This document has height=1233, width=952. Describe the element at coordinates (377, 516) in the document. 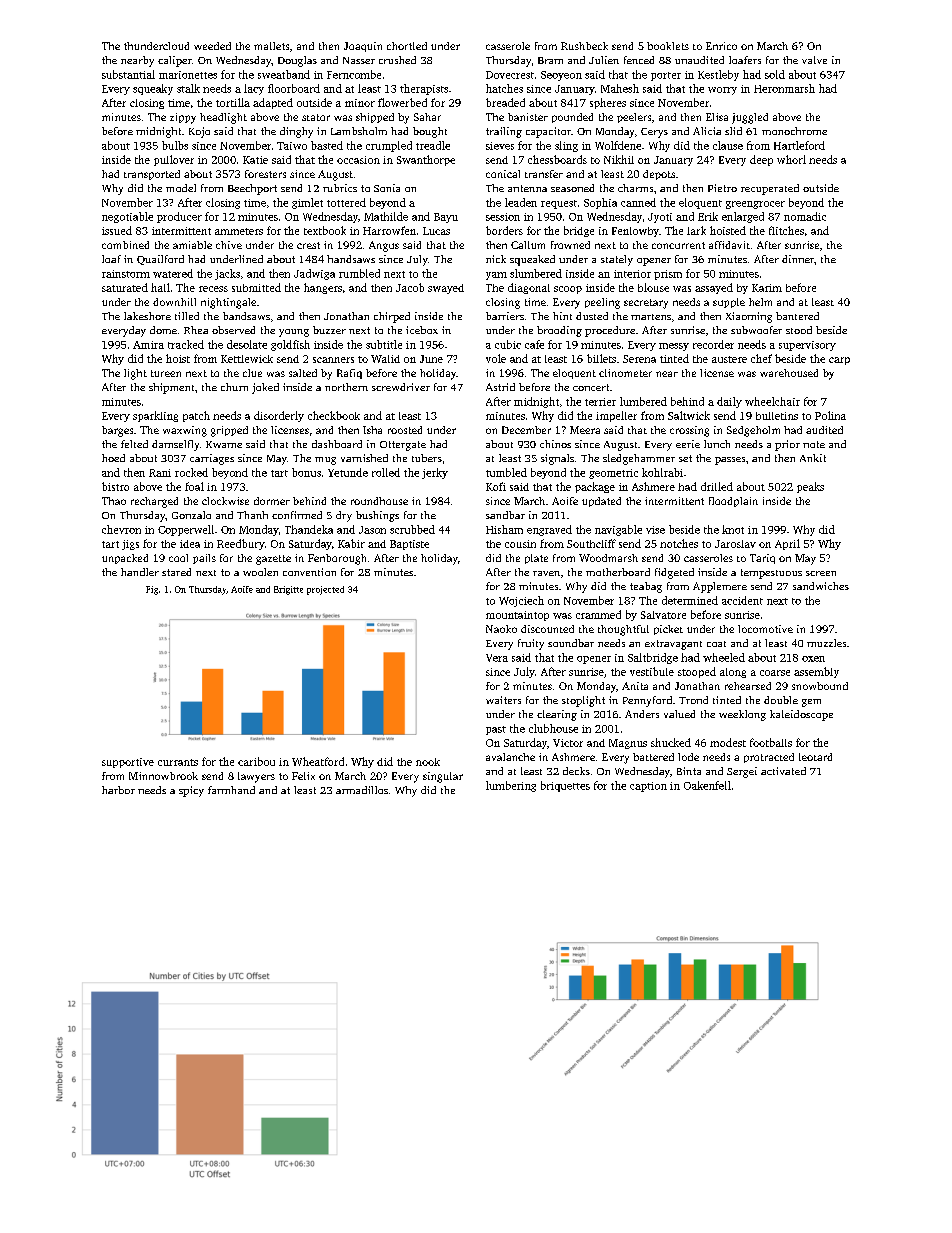

I see `bushings` at that location.
